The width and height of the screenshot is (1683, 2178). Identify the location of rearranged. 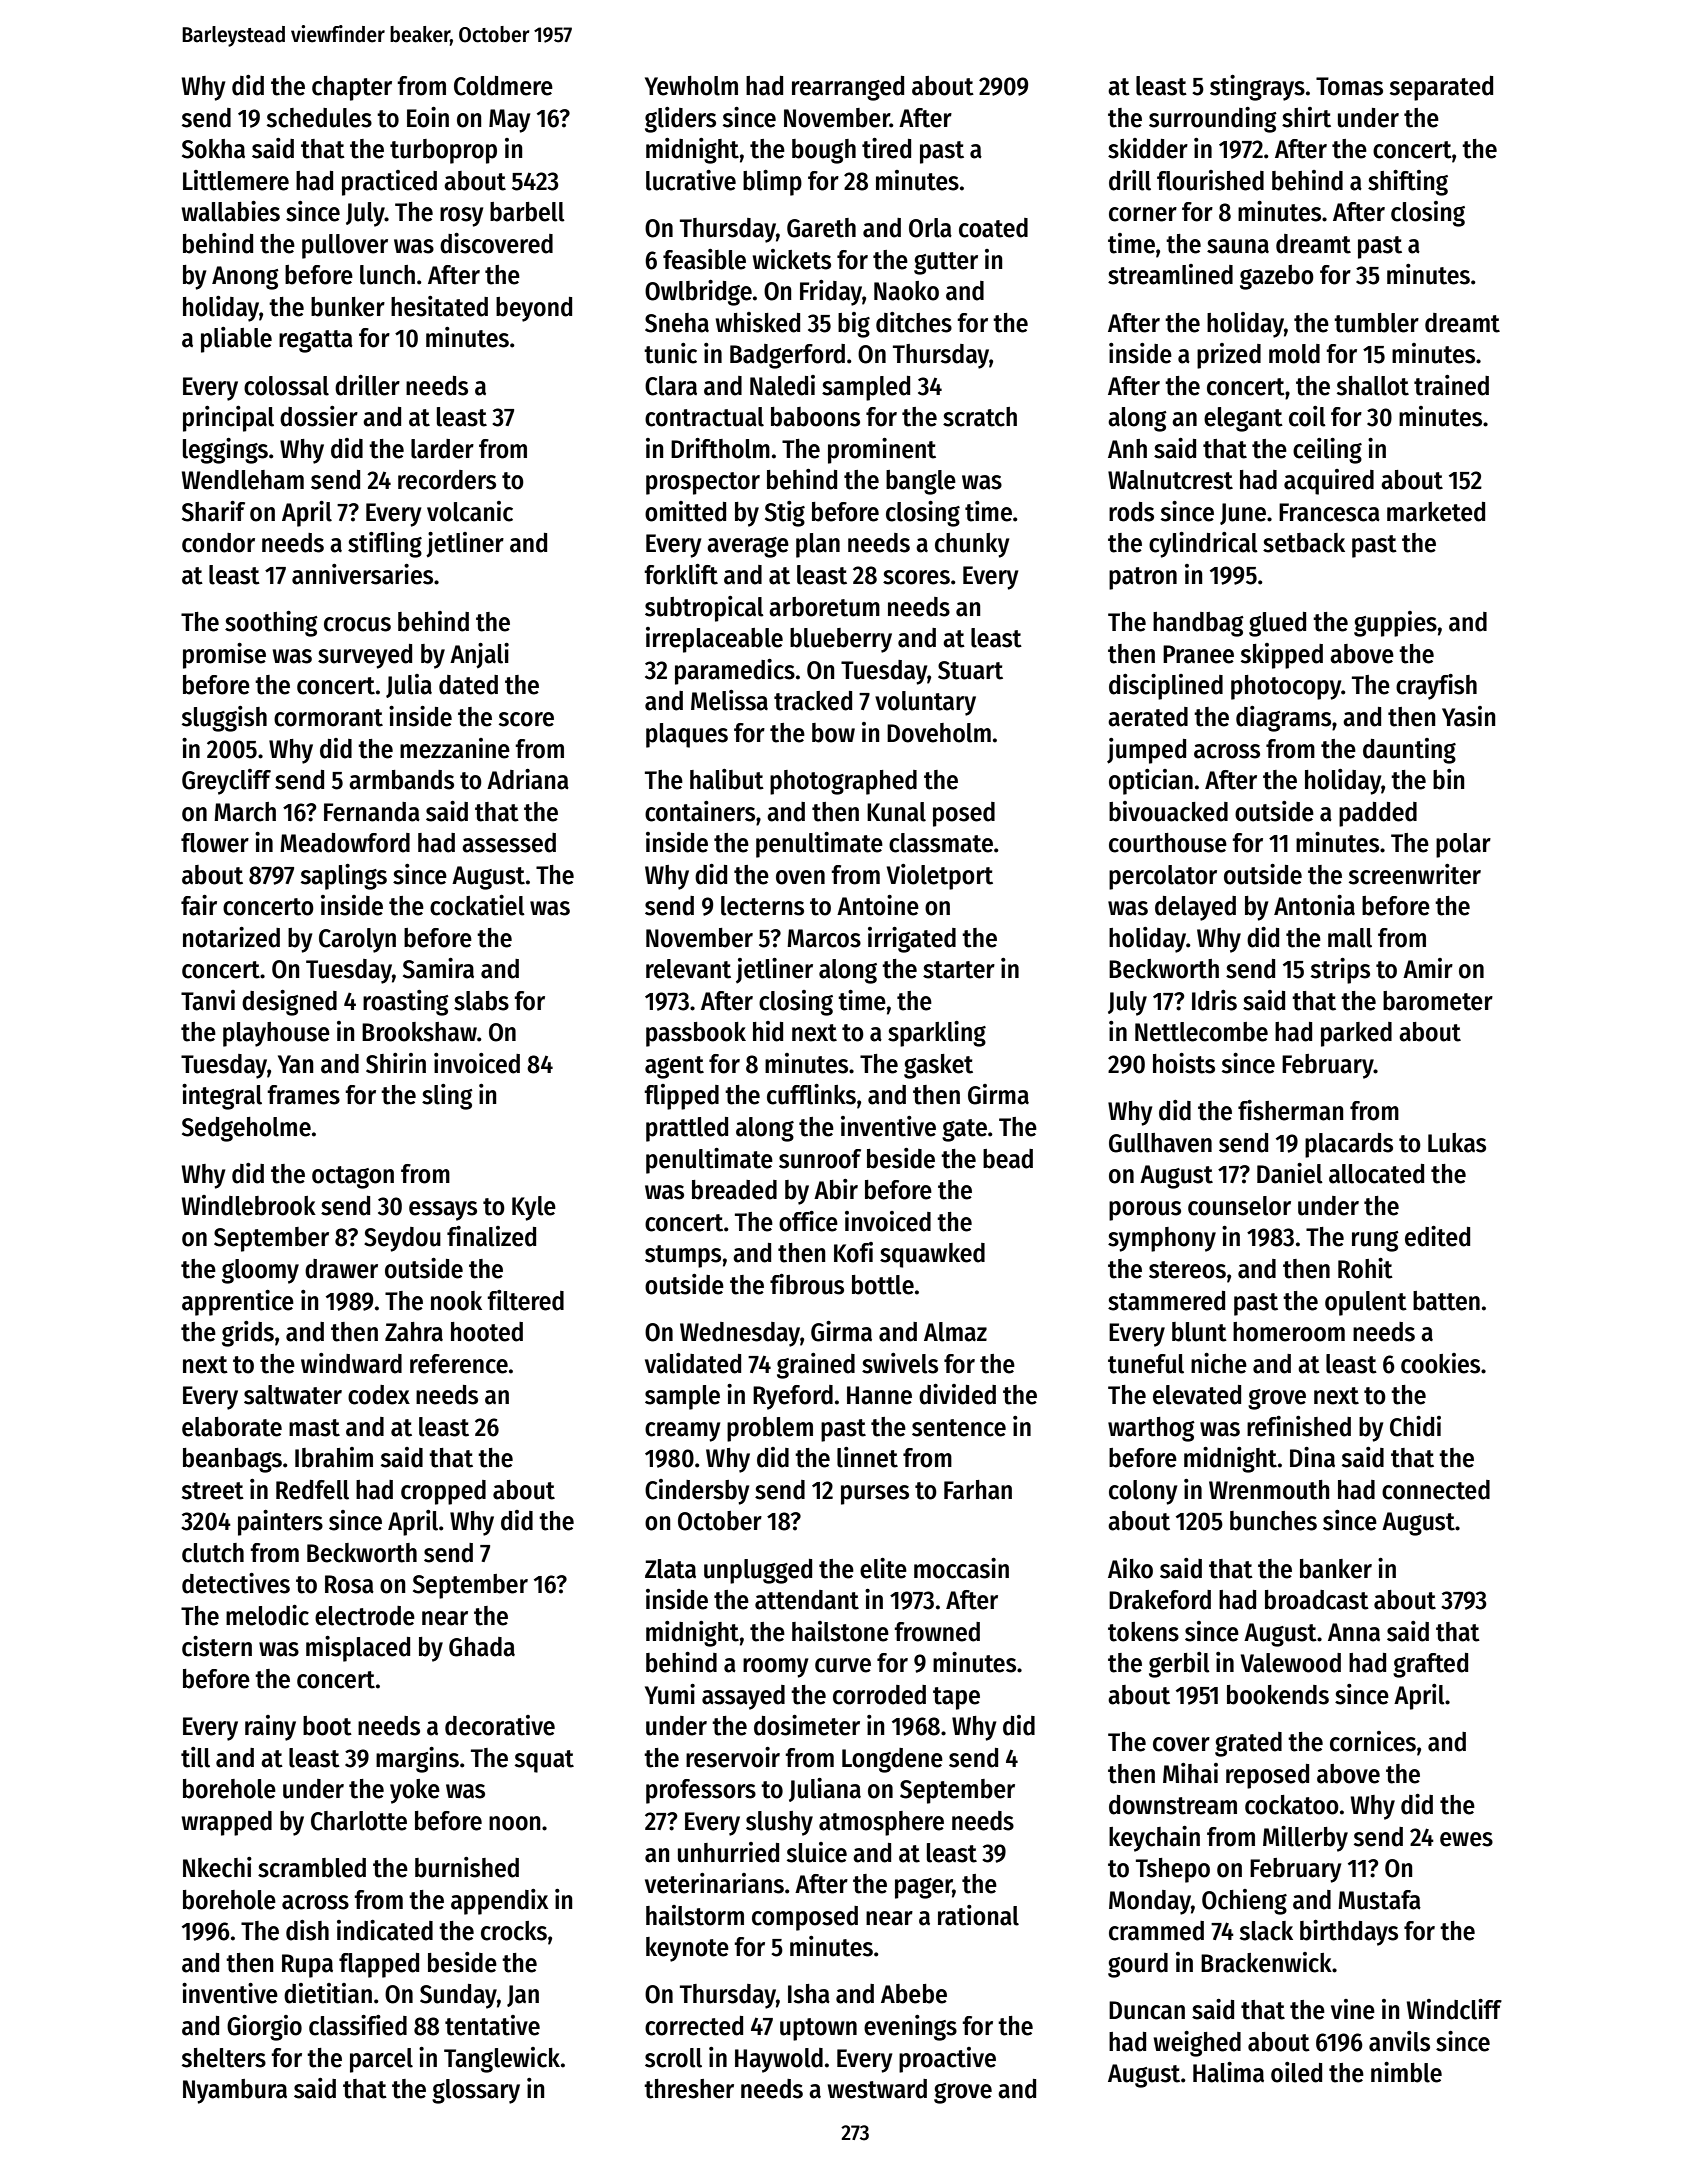
(848, 88).
